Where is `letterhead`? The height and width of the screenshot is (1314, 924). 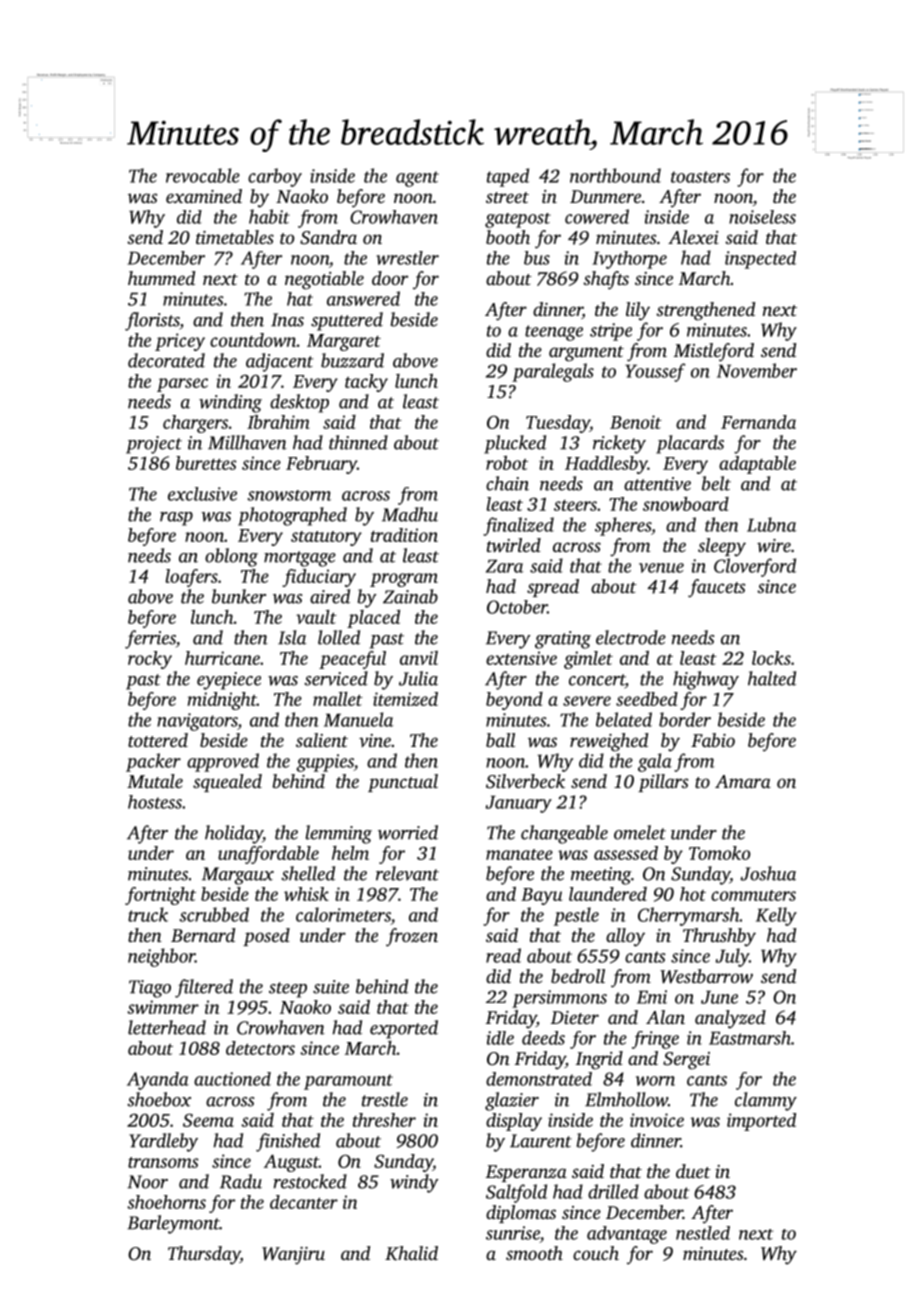 letterhead is located at coordinates (167, 1027).
